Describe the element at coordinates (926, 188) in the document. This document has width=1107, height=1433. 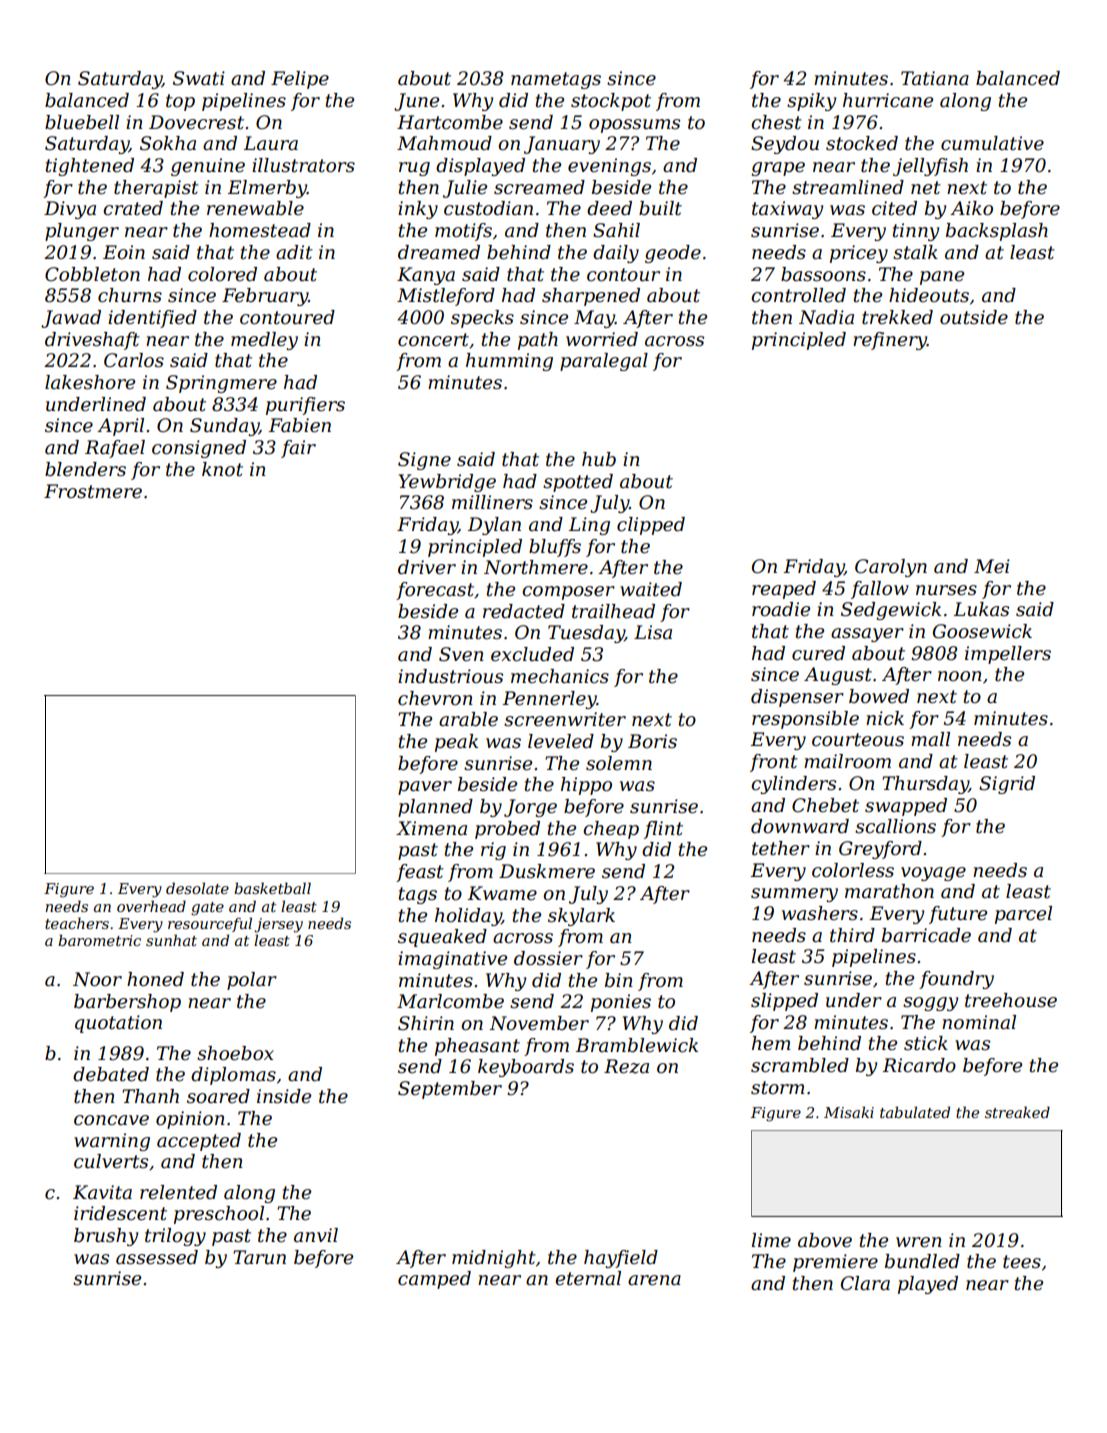
I see `net` at that location.
